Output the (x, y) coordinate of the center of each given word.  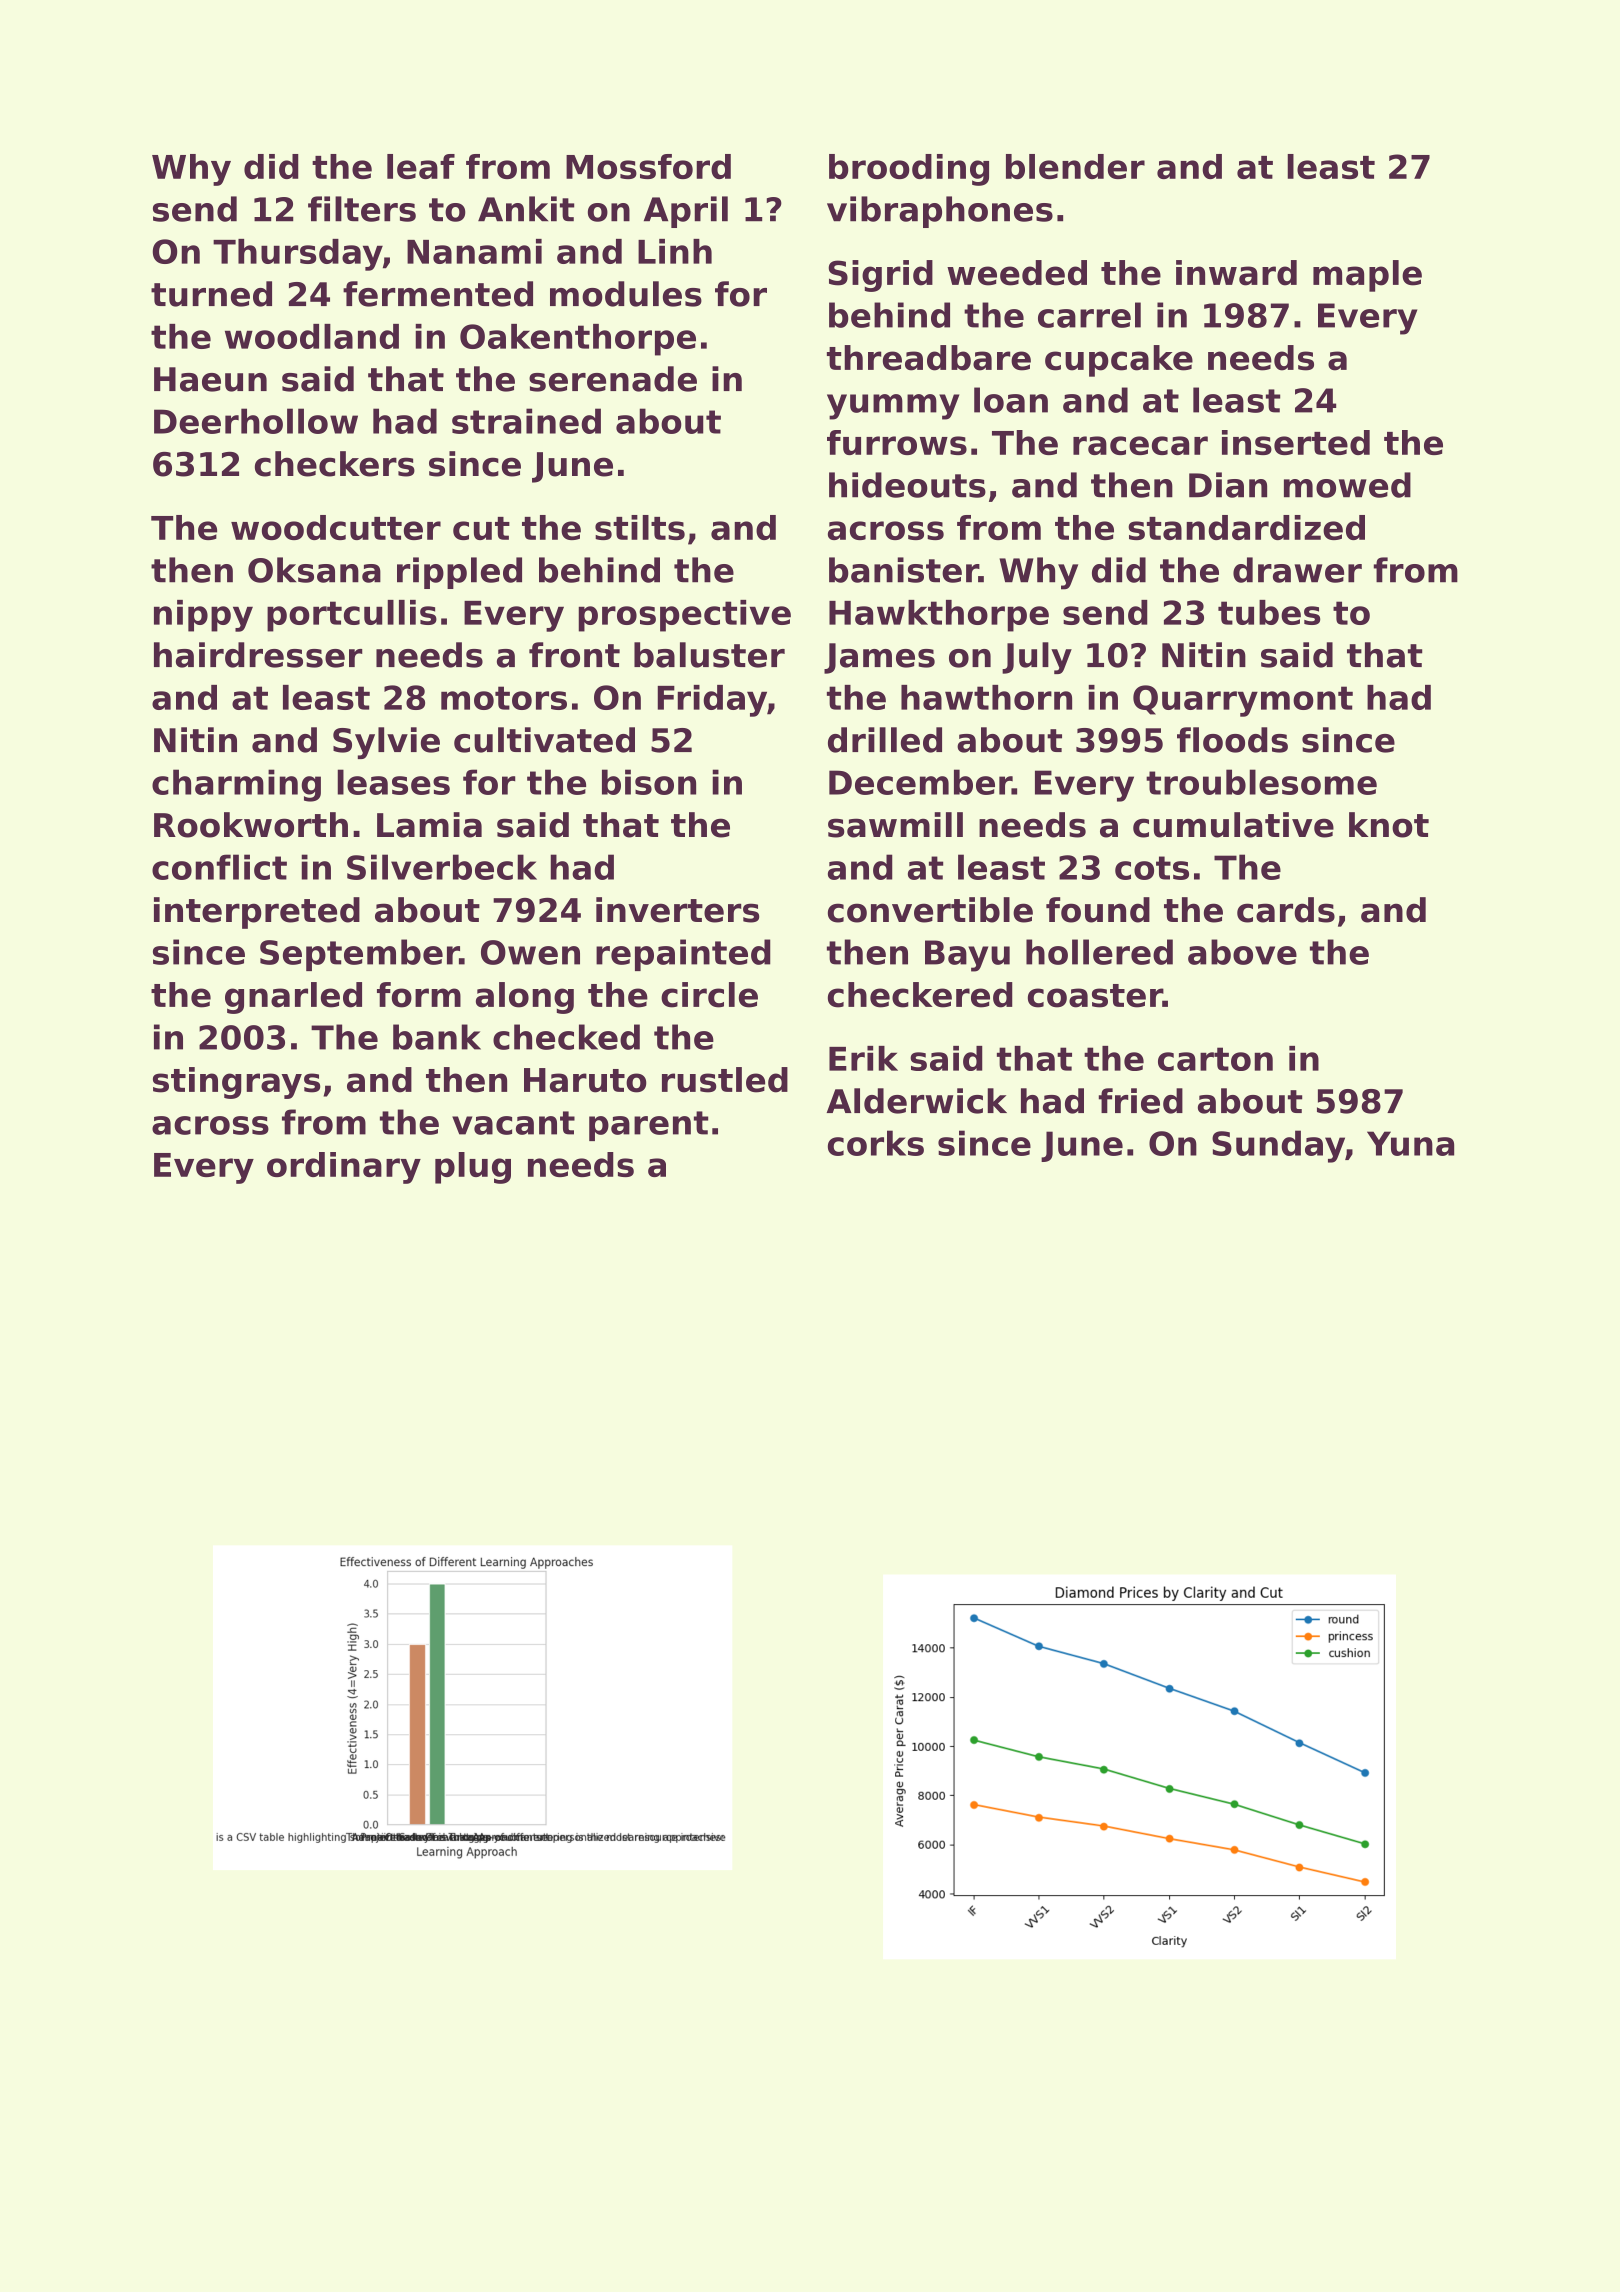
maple (1367, 276)
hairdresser (258, 655)
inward (1236, 273)
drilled (885, 740)
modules (626, 294)
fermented (438, 294)
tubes (1269, 612)
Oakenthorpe (578, 340)
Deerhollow (256, 421)
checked (566, 1037)
